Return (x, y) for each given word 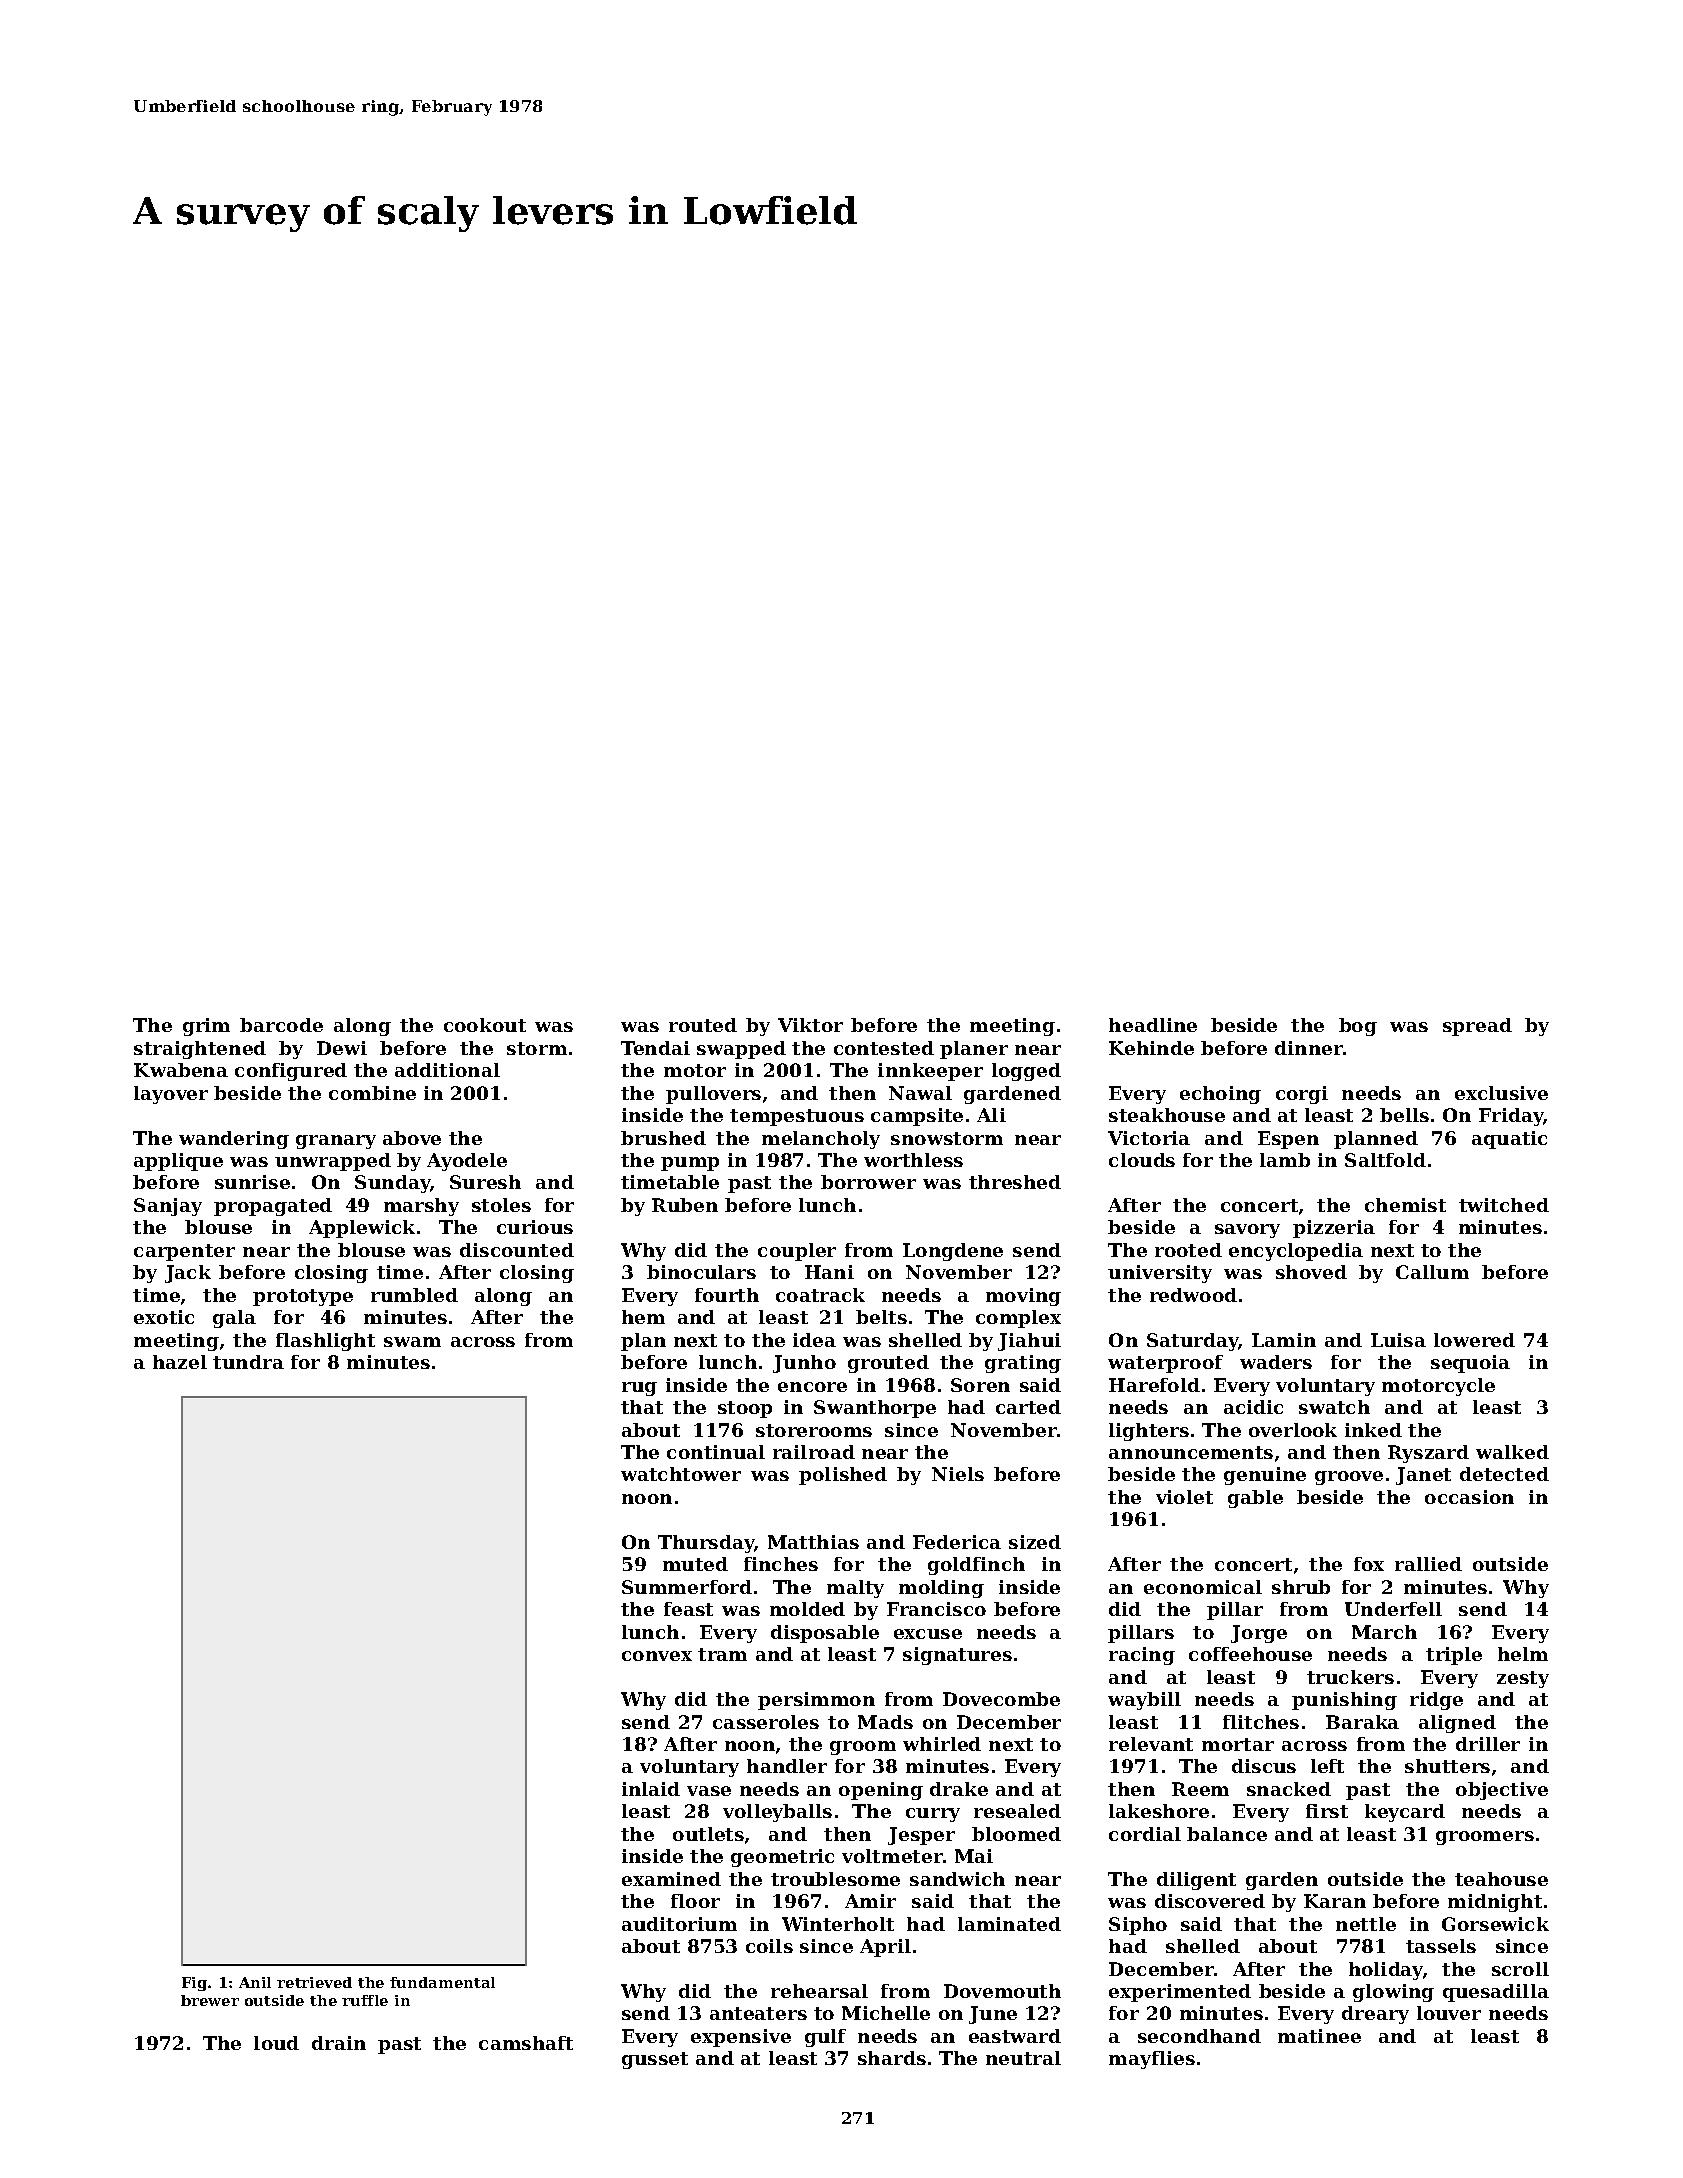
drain (339, 2043)
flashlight (325, 1342)
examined (671, 1879)
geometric (782, 1858)
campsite (917, 1117)
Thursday (706, 1544)
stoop (745, 1409)
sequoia (1470, 1364)
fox (1369, 1564)
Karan (1335, 1901)
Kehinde (1151, 1048)
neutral (1023, 2058)
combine (372, 1093)
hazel (180, 1362)
